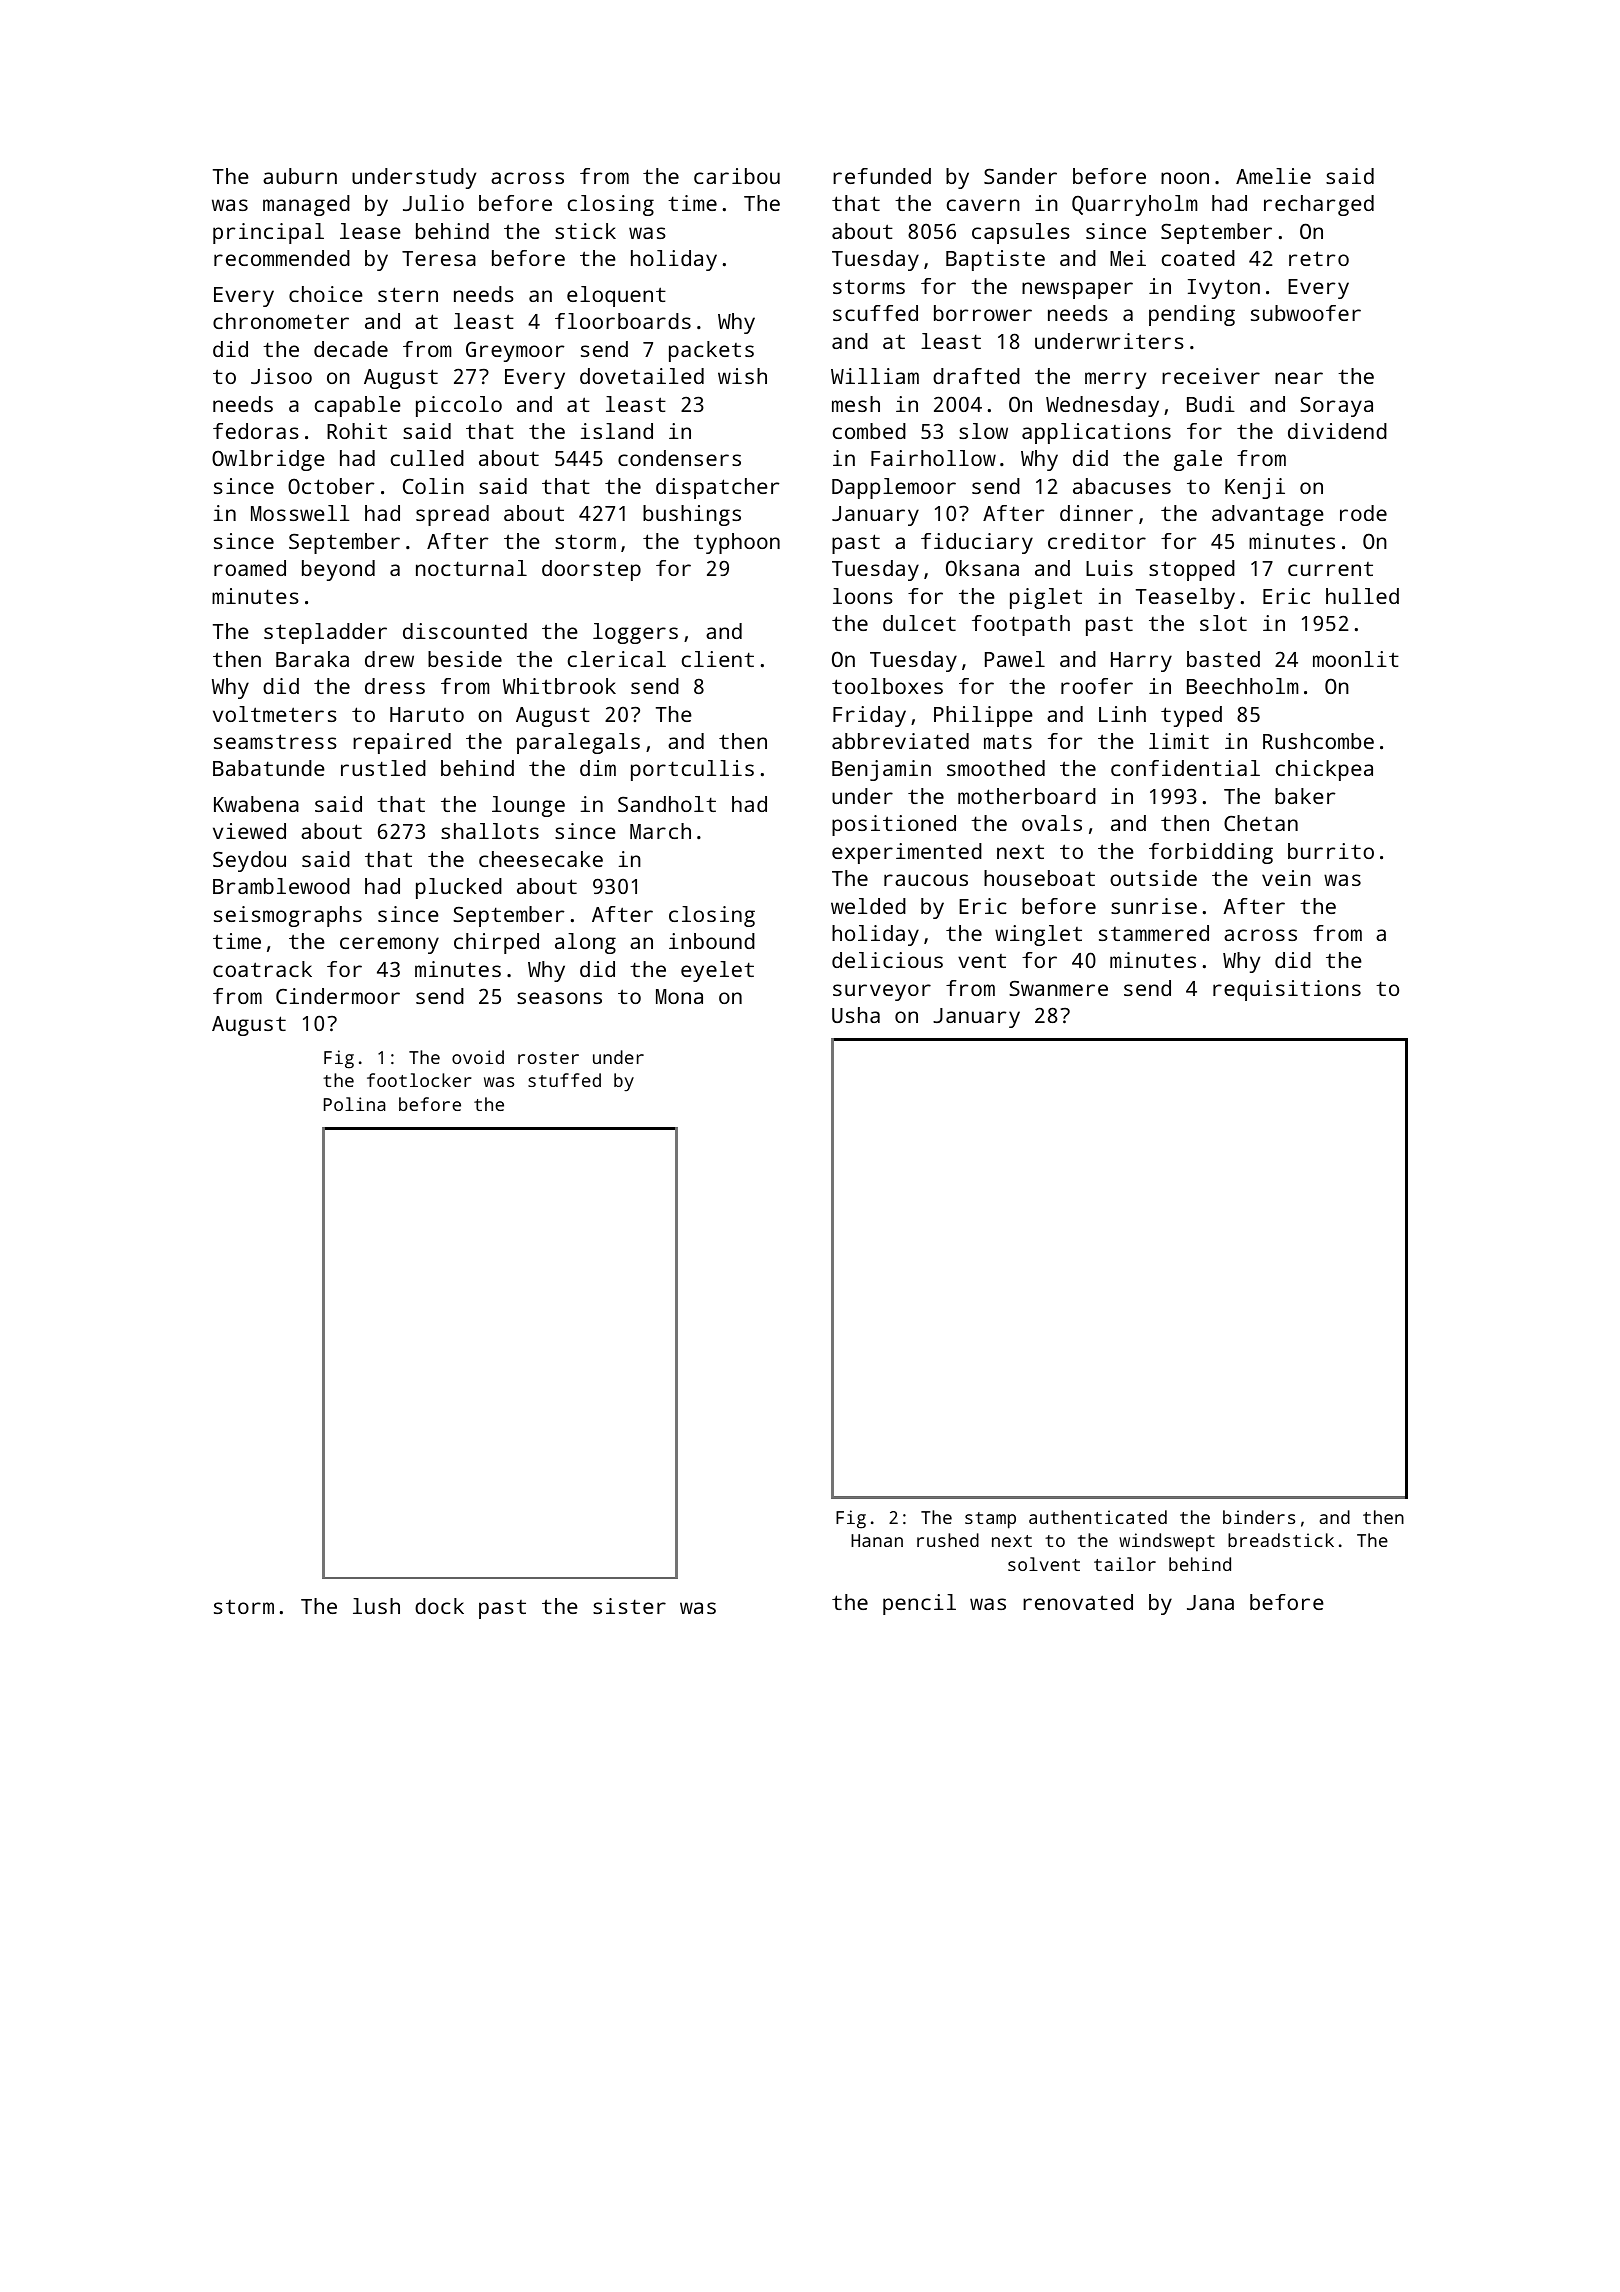  Describe the element at coordinates (1259, 1517) in the image. I see `binders` at that location.
